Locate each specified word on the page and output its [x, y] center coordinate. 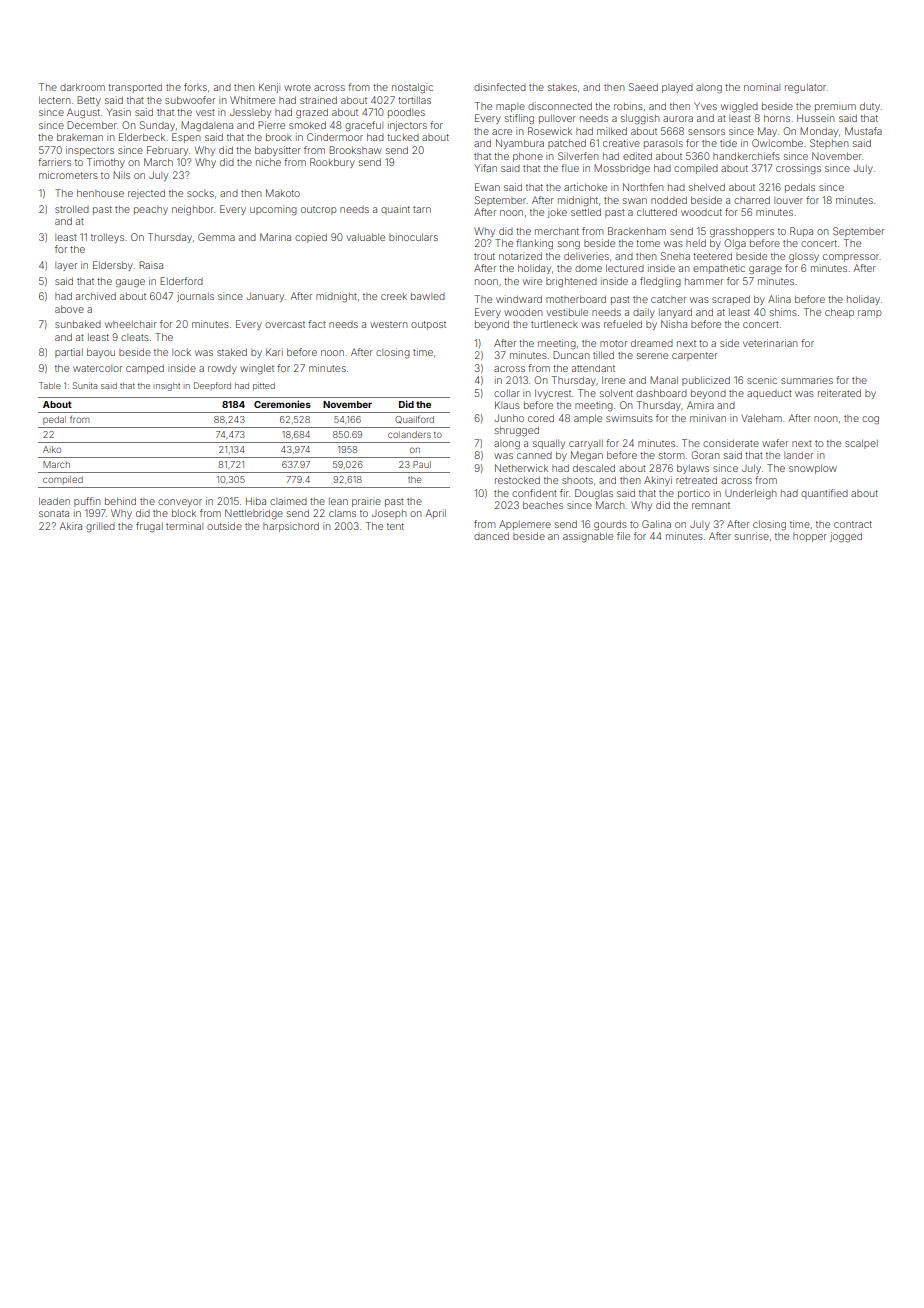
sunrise [752, 536]
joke [557, 213]
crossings [798, 169]
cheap [839, 313]
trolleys [107, 238]
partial [69, 353]
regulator [805, 89]
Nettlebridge [254, 514]
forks [195, 87]
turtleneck [554, 324]
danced [491, 536]
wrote [297, 87]
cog [870, 420]
